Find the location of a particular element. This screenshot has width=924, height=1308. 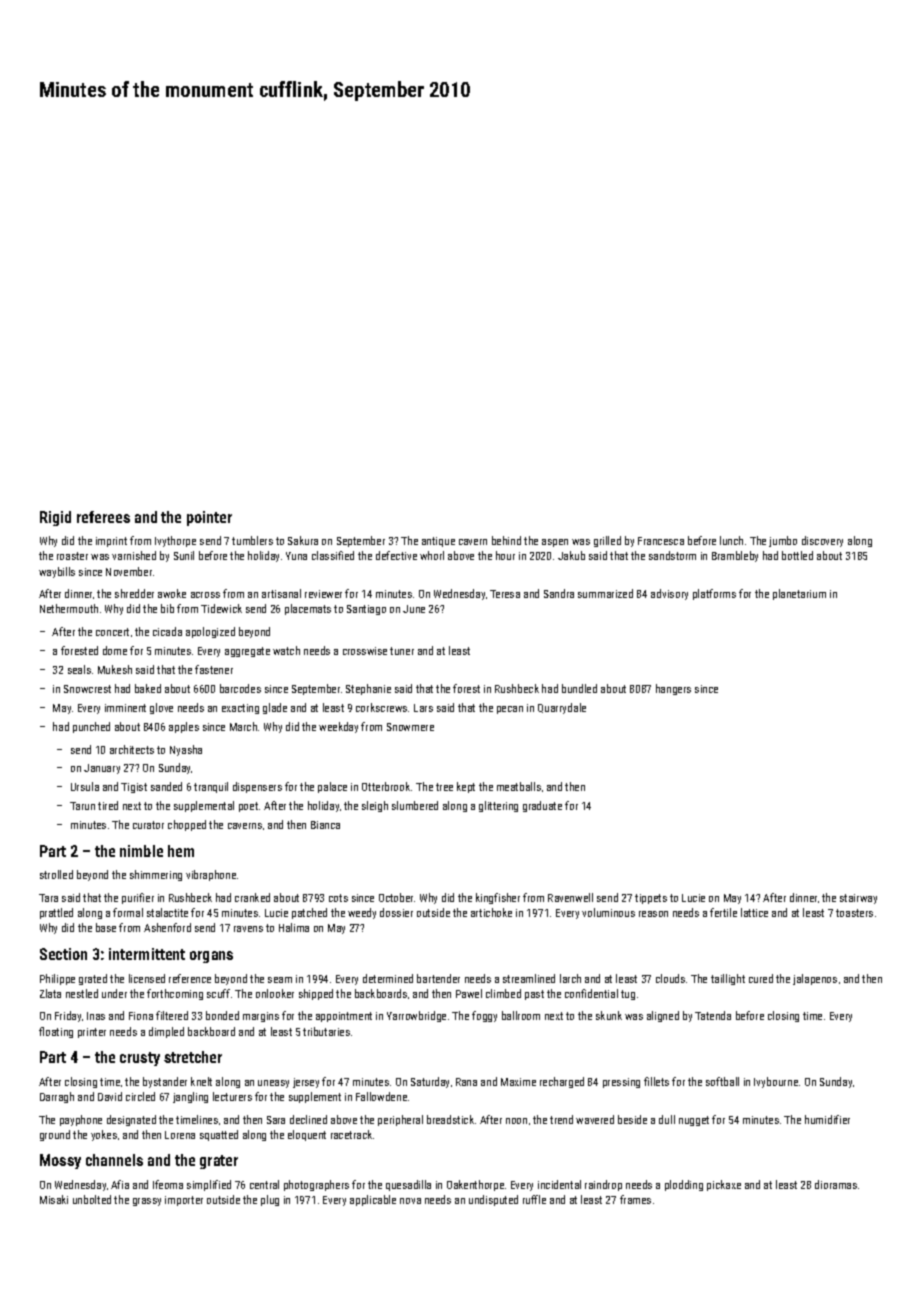

uneasy is located at coordinates (273, 1084).
